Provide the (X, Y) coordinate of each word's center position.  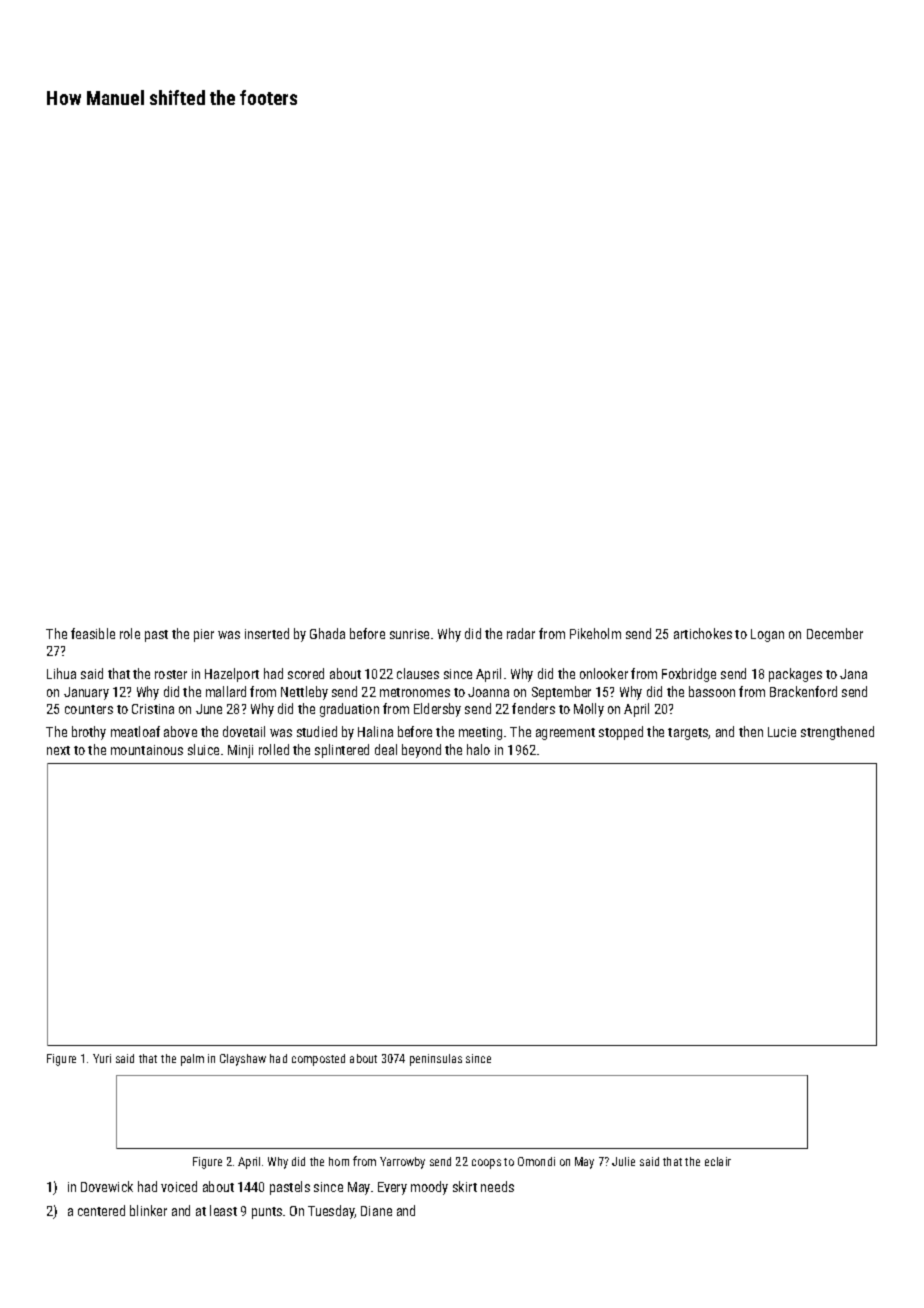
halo (478, 749)
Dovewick (107, 1186)
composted (318, 1060)
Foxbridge (689, 675)
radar (521, 633)
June (209, 709)
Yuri (102, 1058)
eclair (718, 1161)
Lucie (782, 732)
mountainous (147, 750)
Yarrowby (402, 1163)
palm (192, 1060)
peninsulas (436, 1060)
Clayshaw (243, 1060)
